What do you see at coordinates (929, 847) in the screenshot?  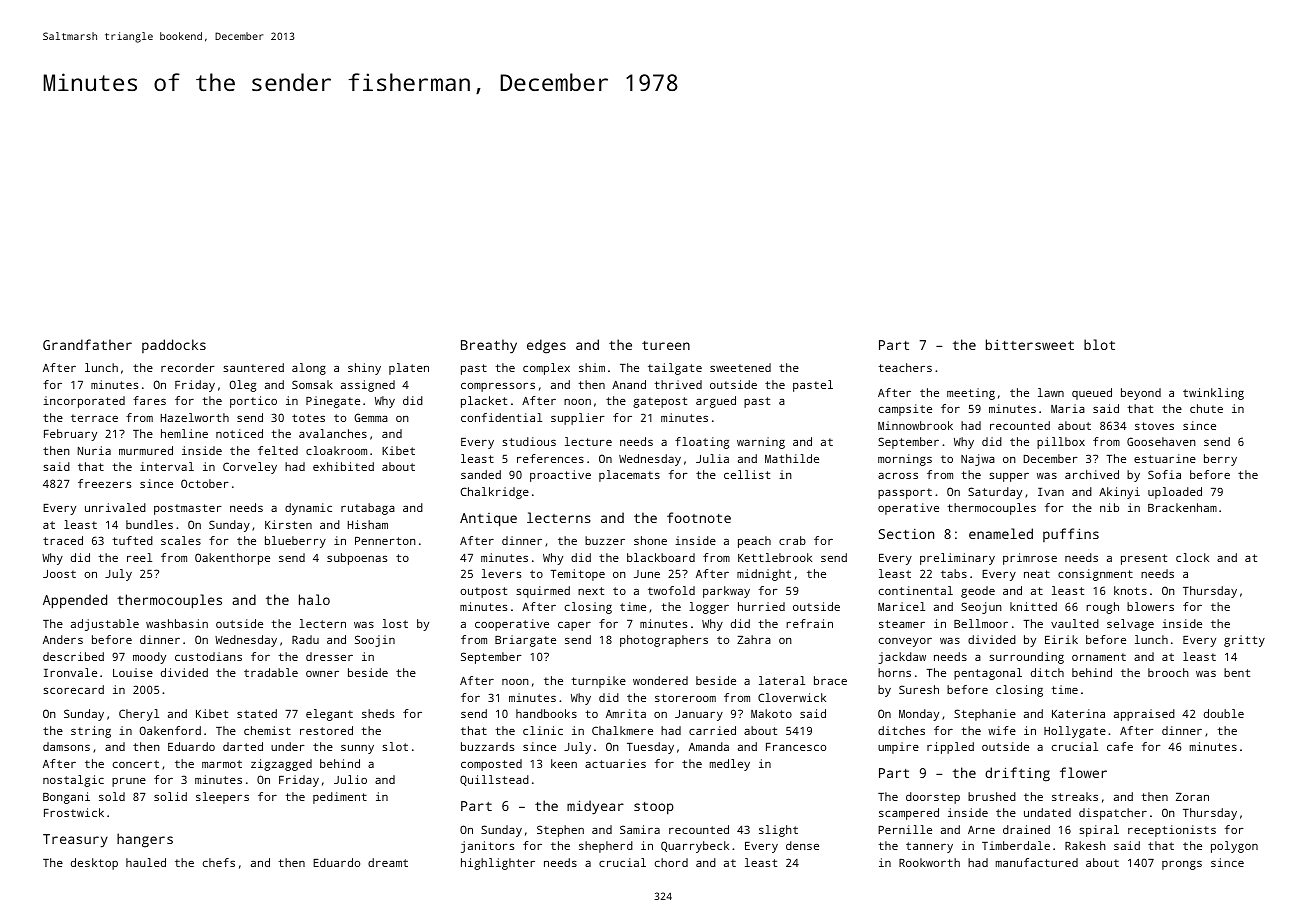 I see `tannery` at bounding box center [929, 847].
